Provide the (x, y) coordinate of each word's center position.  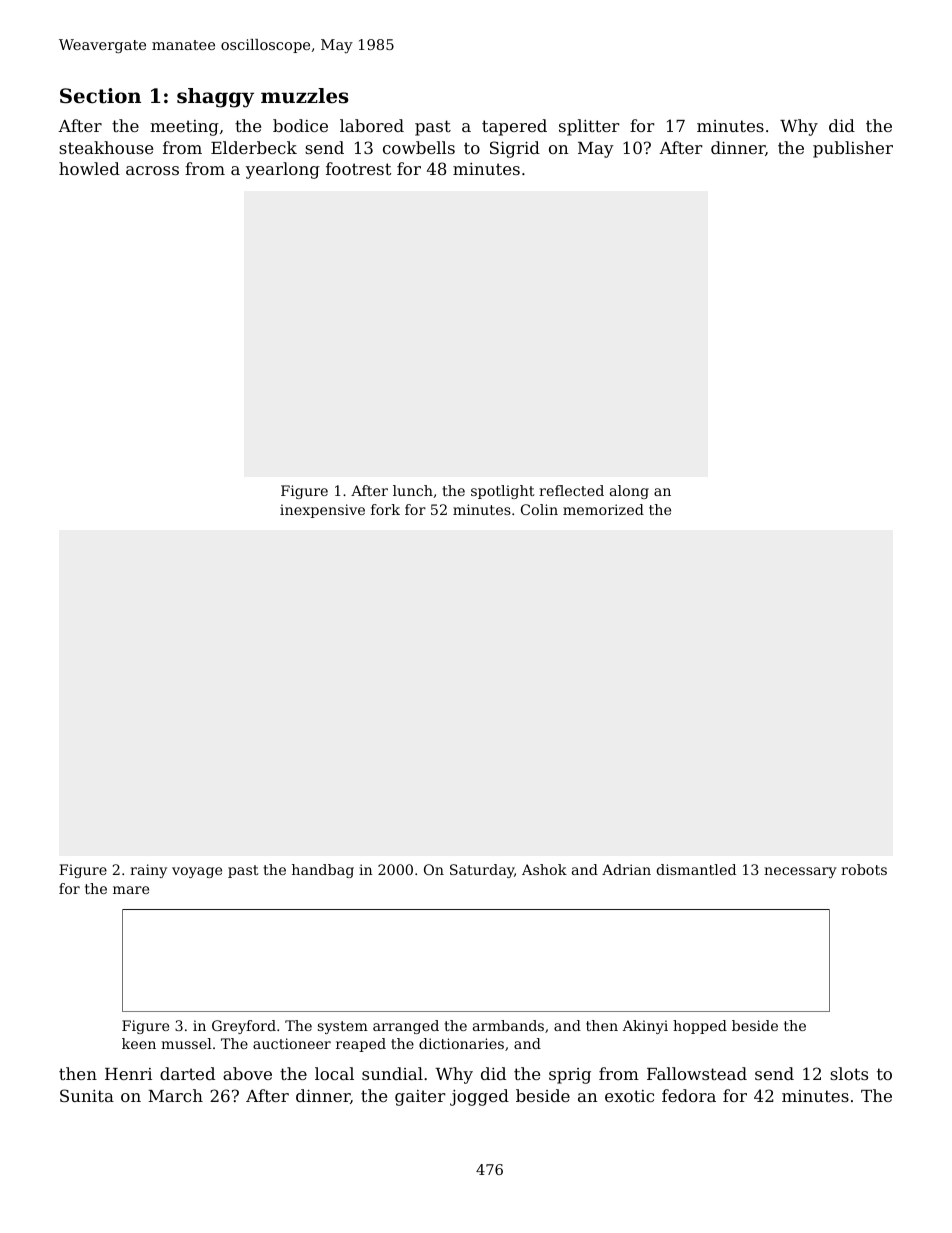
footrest (358, 168)
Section (100, 96)
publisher (853, 149)
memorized (603, 509)
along (629, 492)
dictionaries (461, 1043)
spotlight (503, 492)
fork (385, 509)
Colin (539, 509)
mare (131, 890)
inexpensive (322, 511)
